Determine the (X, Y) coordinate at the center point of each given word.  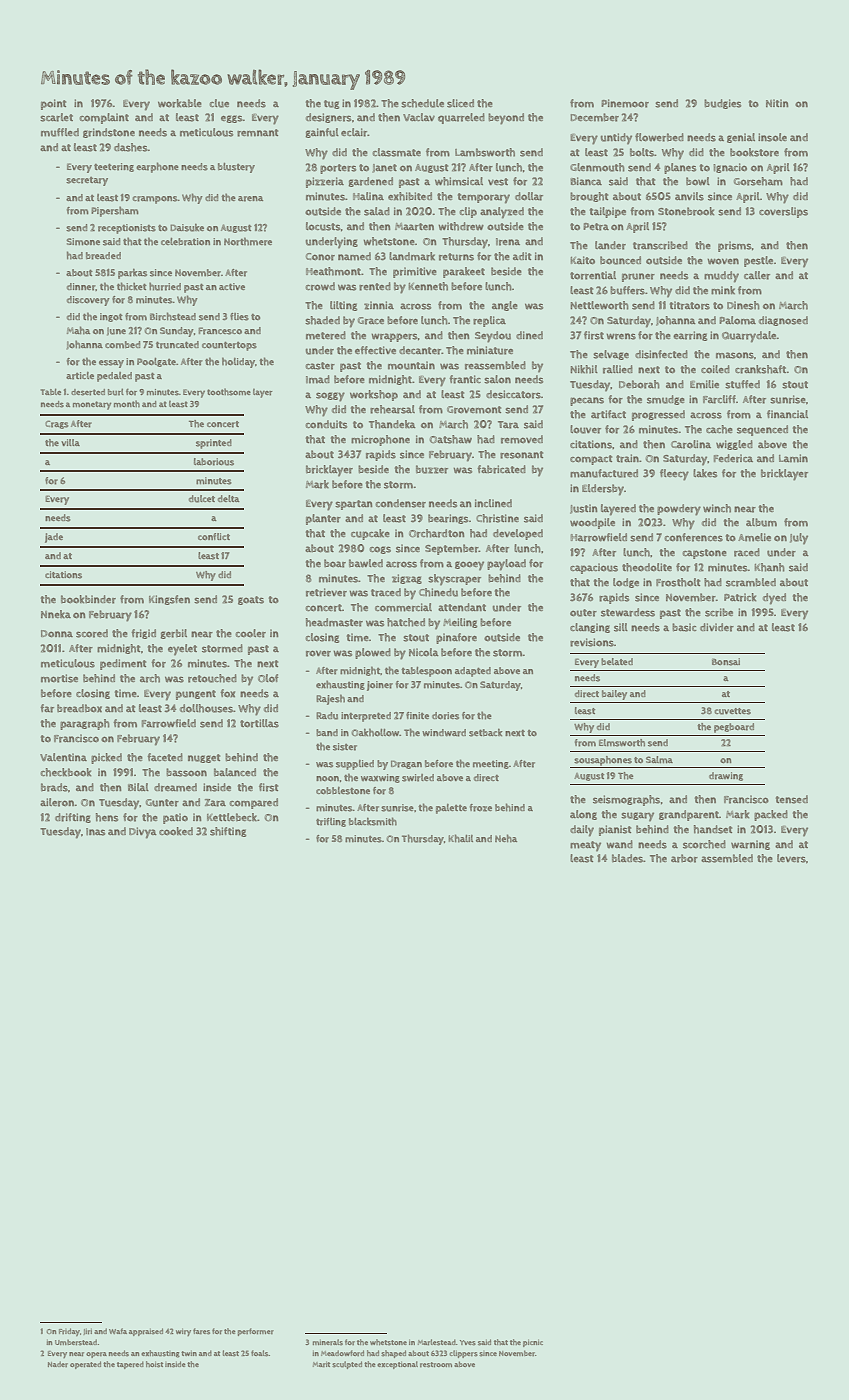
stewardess (628, 612)
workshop (374, 395)
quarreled (461, 118)
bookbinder (88, 599)
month (127, 403)
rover (318, 653)
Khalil (460, 838)
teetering (114, 167)
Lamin (793, 458)
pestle (758, 261)
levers (791, 858)
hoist (154, 1364)
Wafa (118, 1331)
